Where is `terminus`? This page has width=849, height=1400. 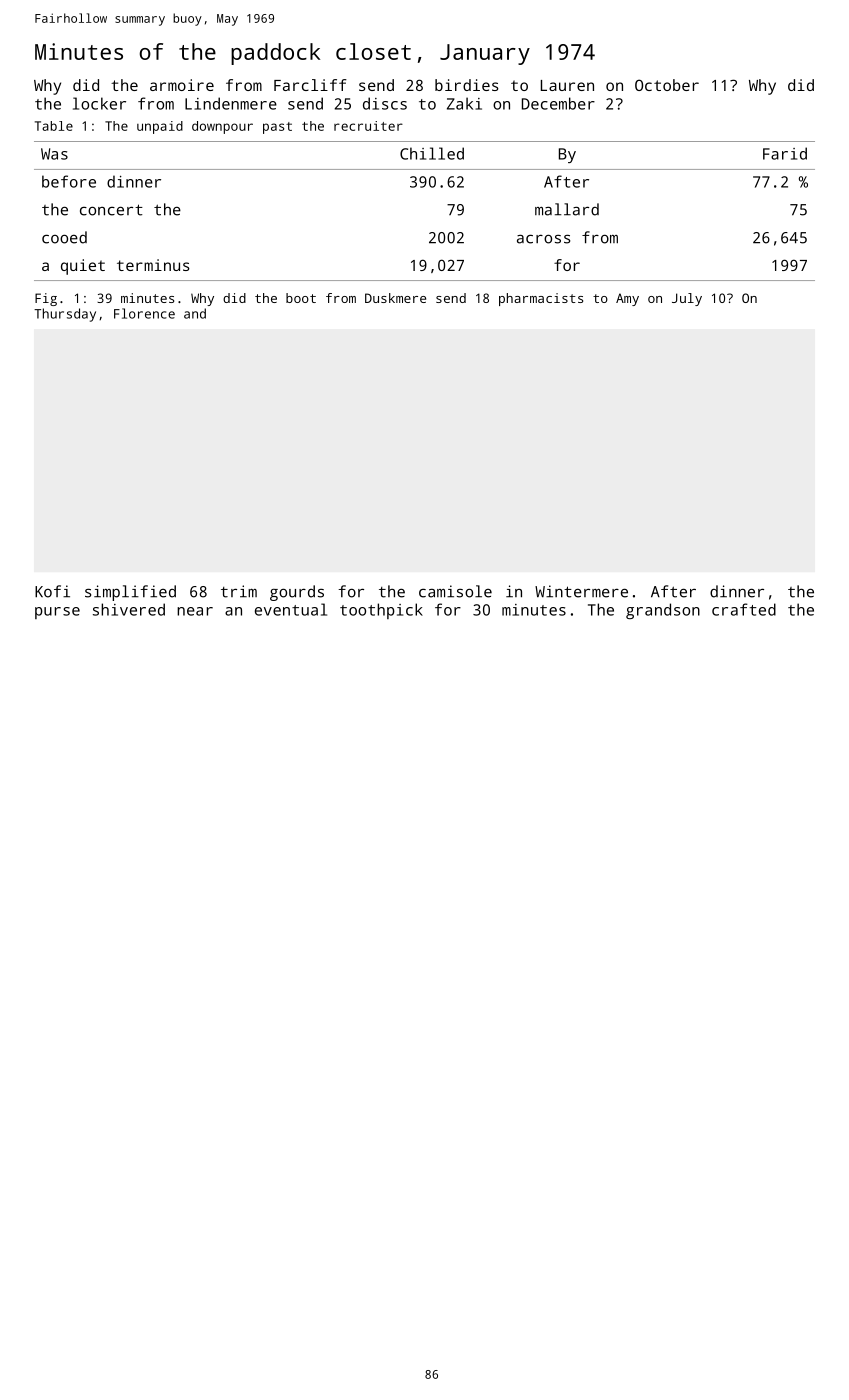
terminus is located at coordinates (153, 265).
